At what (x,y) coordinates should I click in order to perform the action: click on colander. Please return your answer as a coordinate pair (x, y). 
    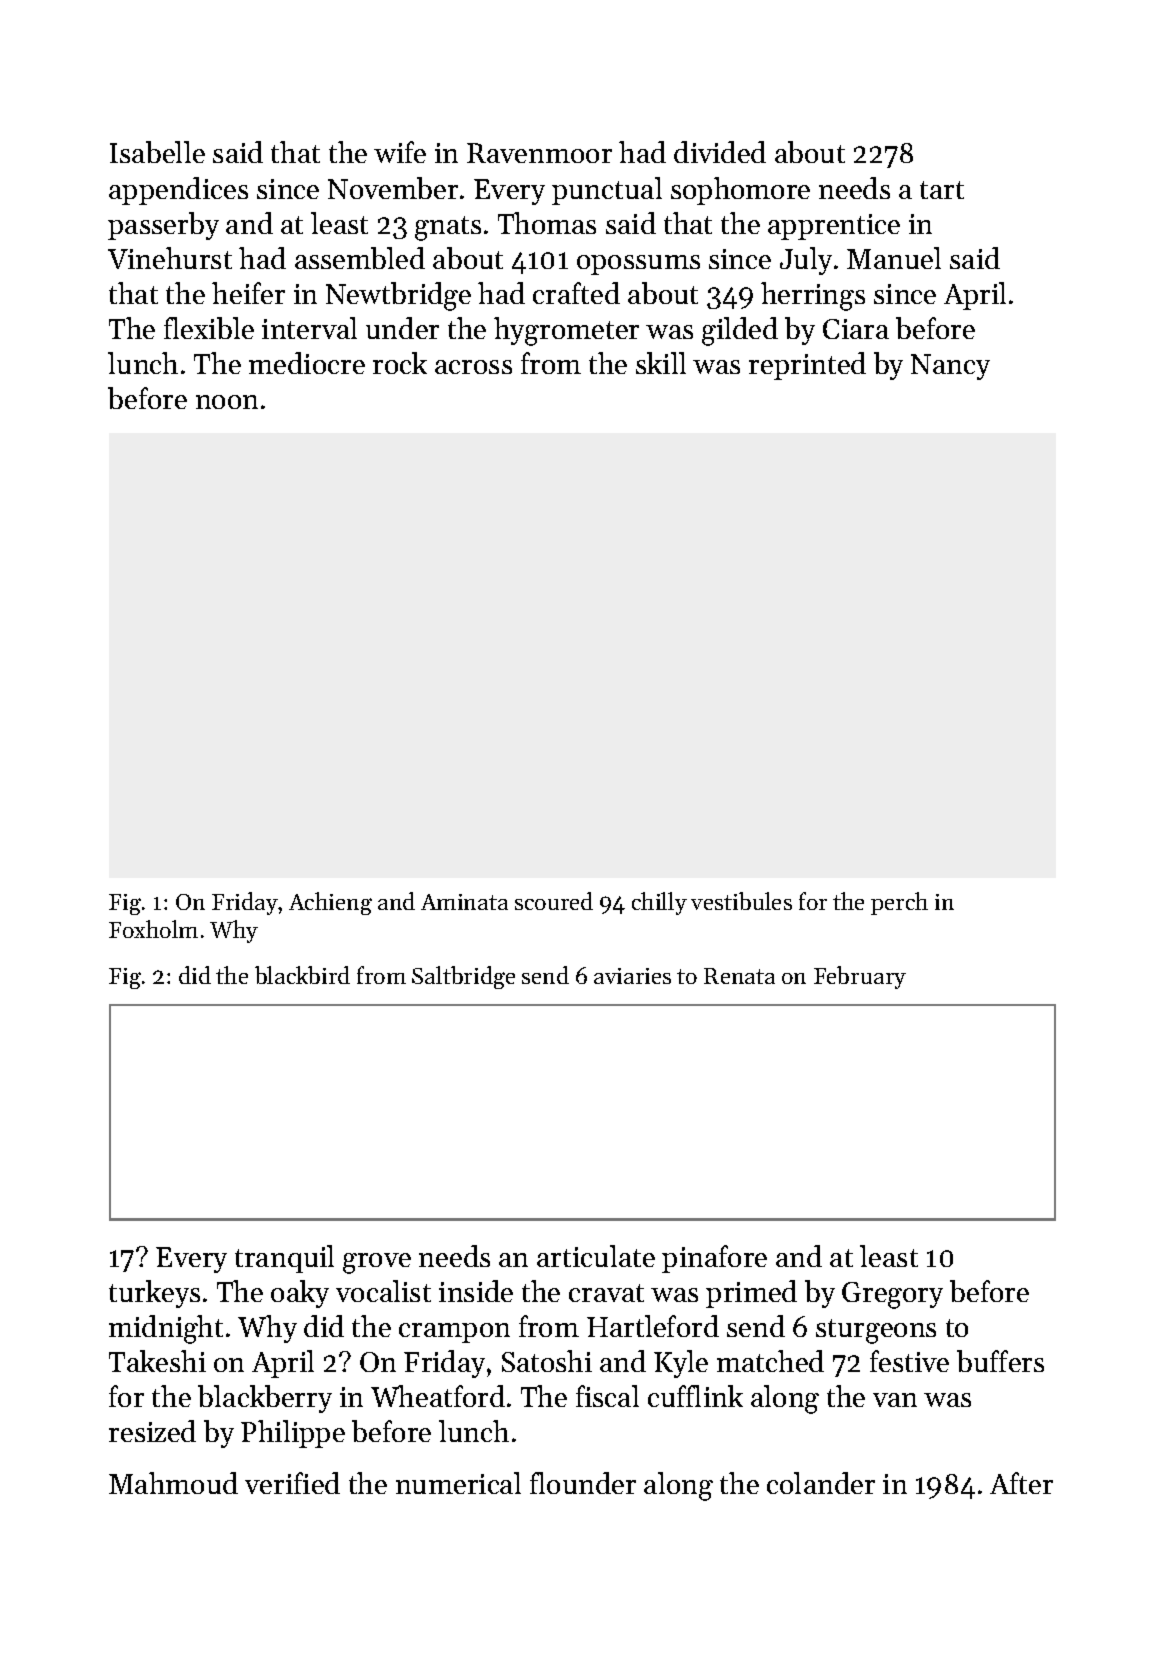
    Looking at the image, I should click on (821, 1483).
